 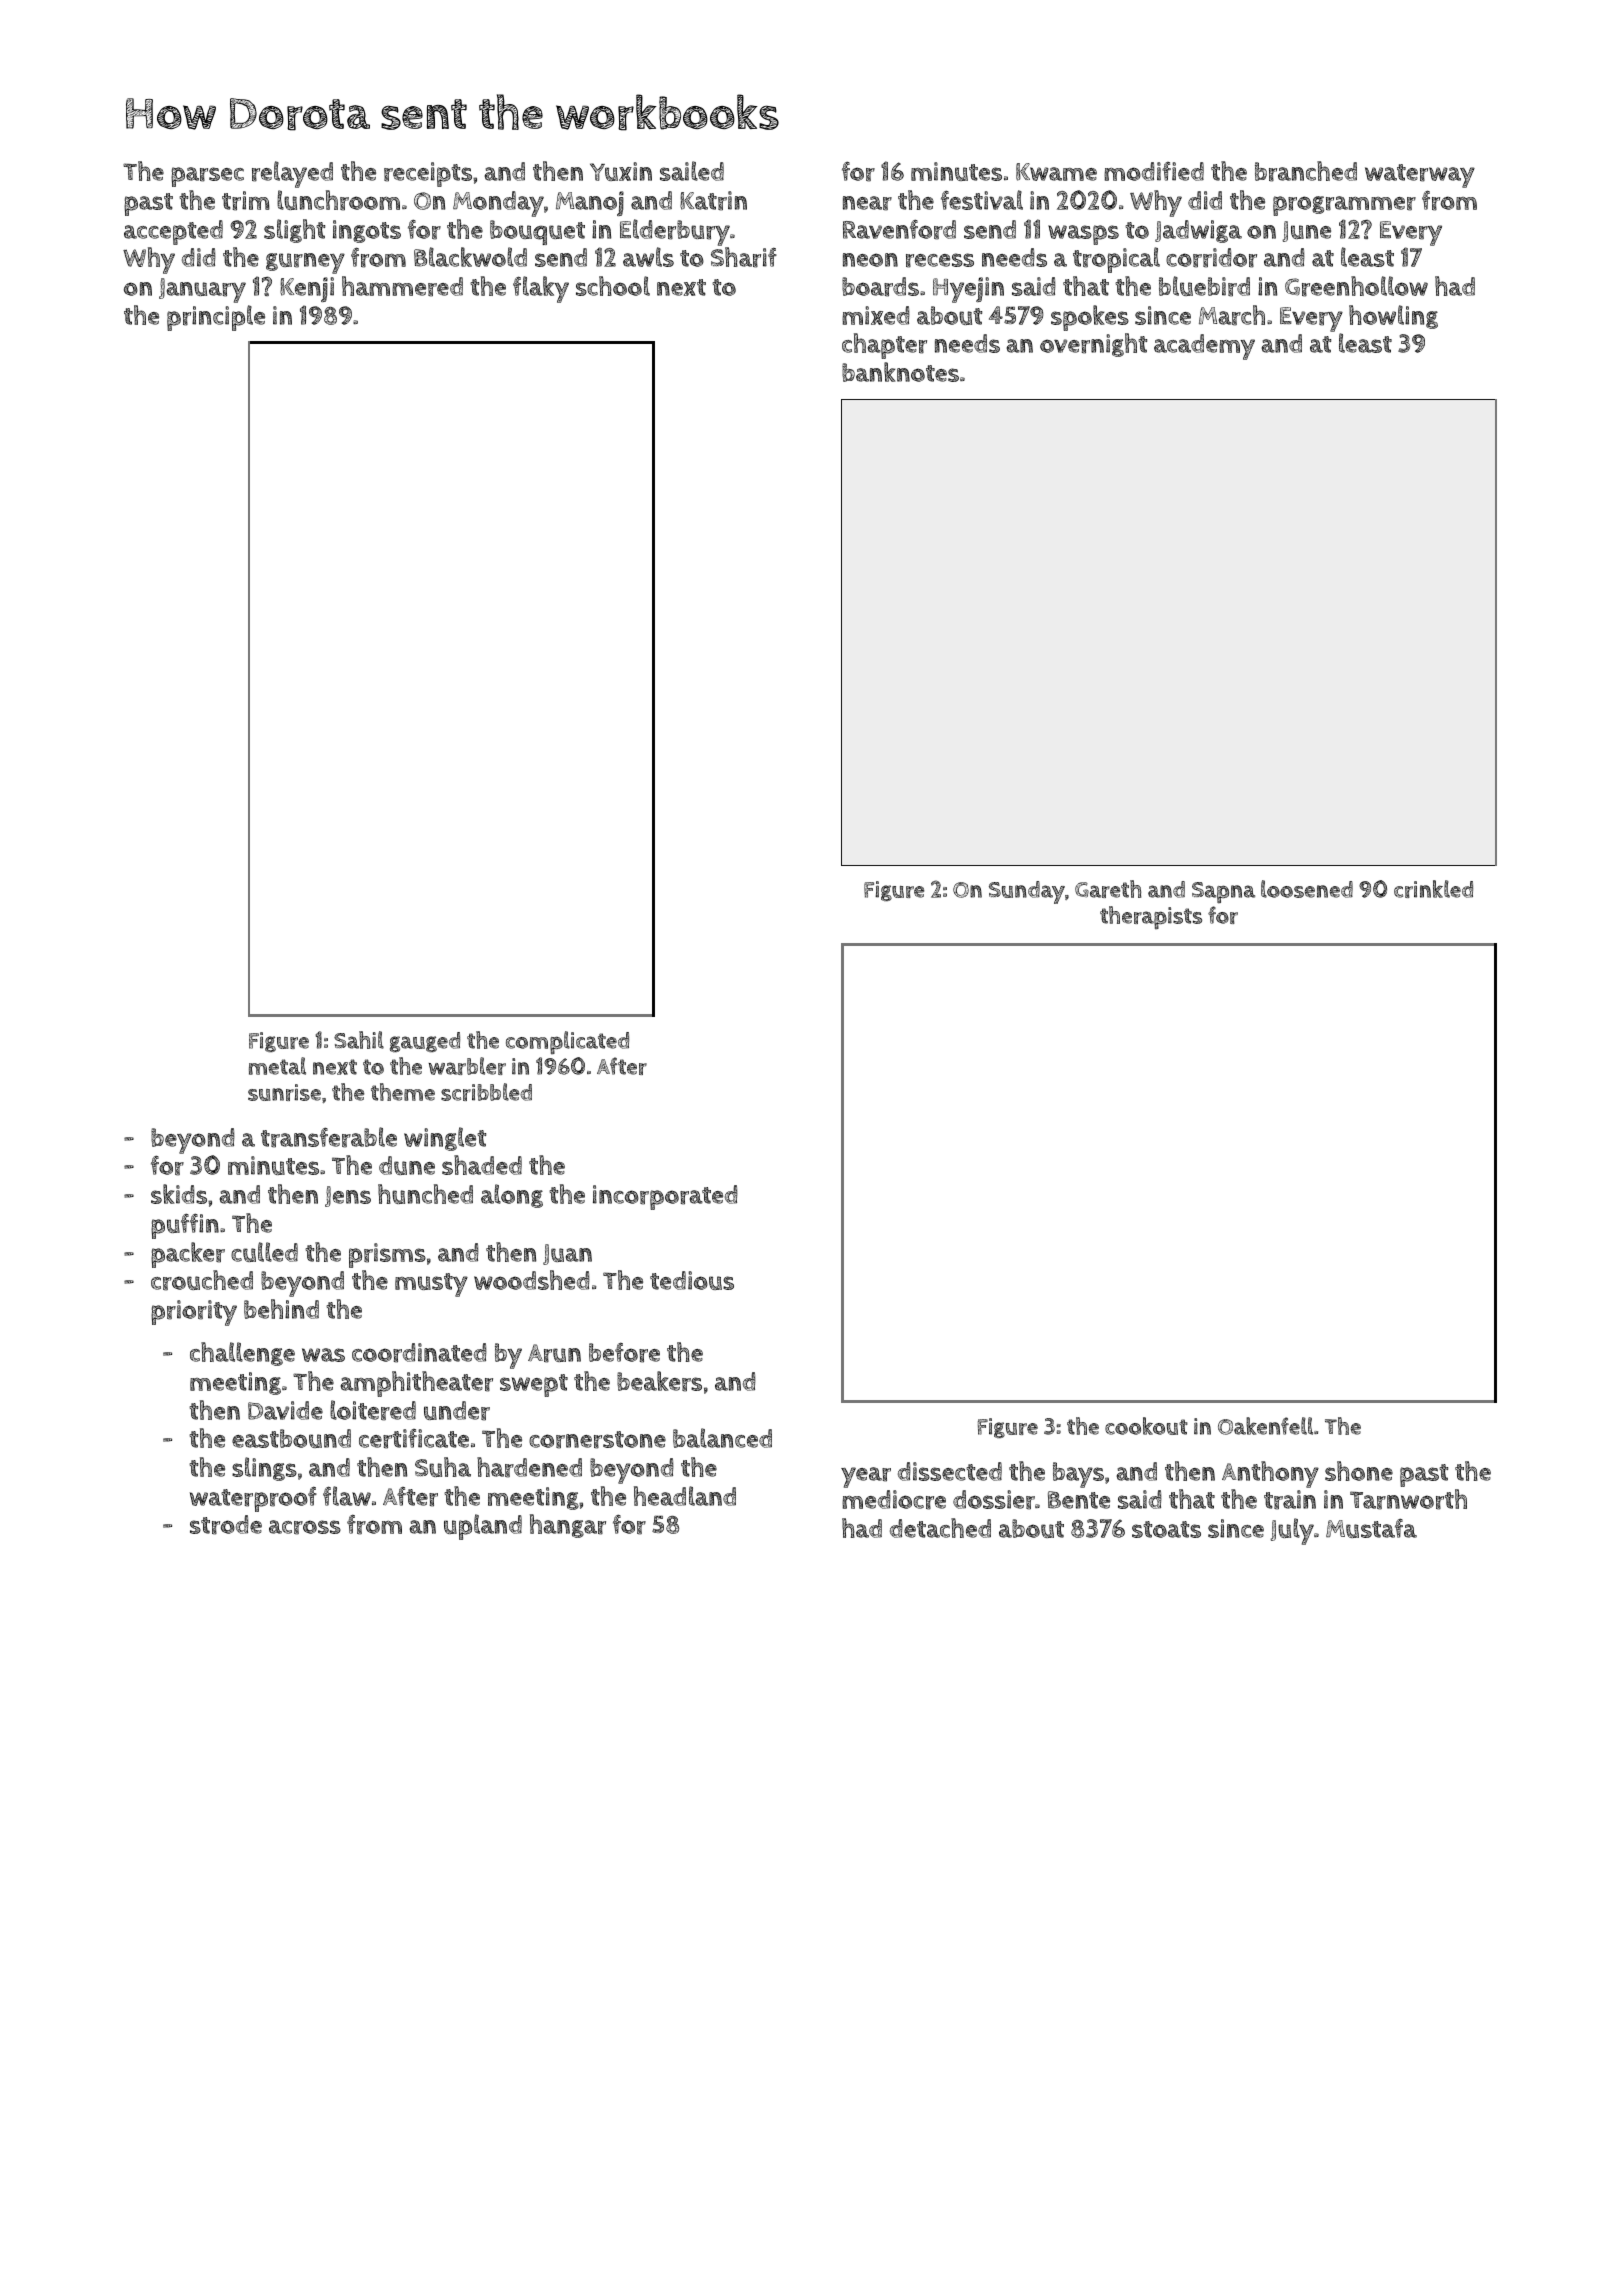 I want to click on waterway, so click(x=1420, y=176).
